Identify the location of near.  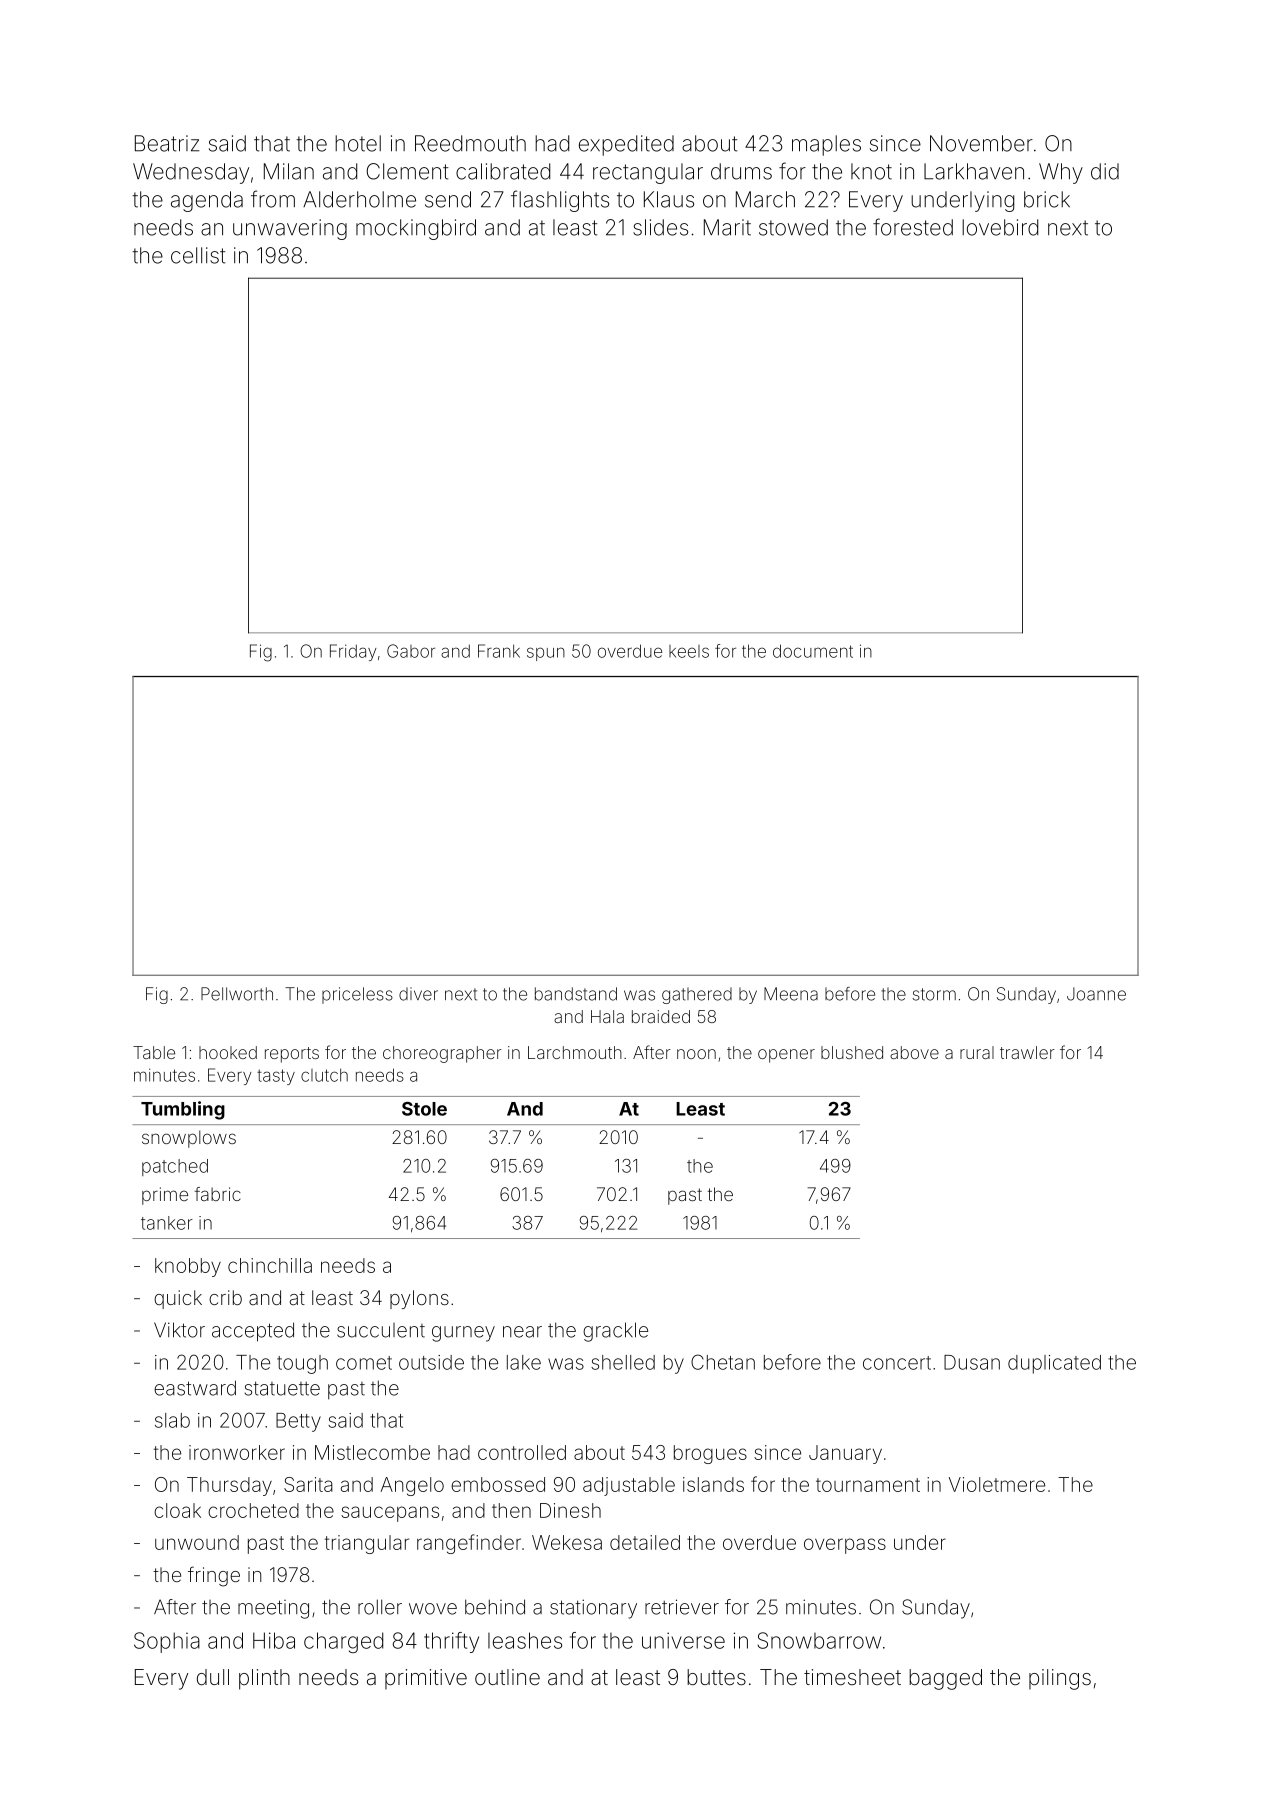
(522, 1332).
